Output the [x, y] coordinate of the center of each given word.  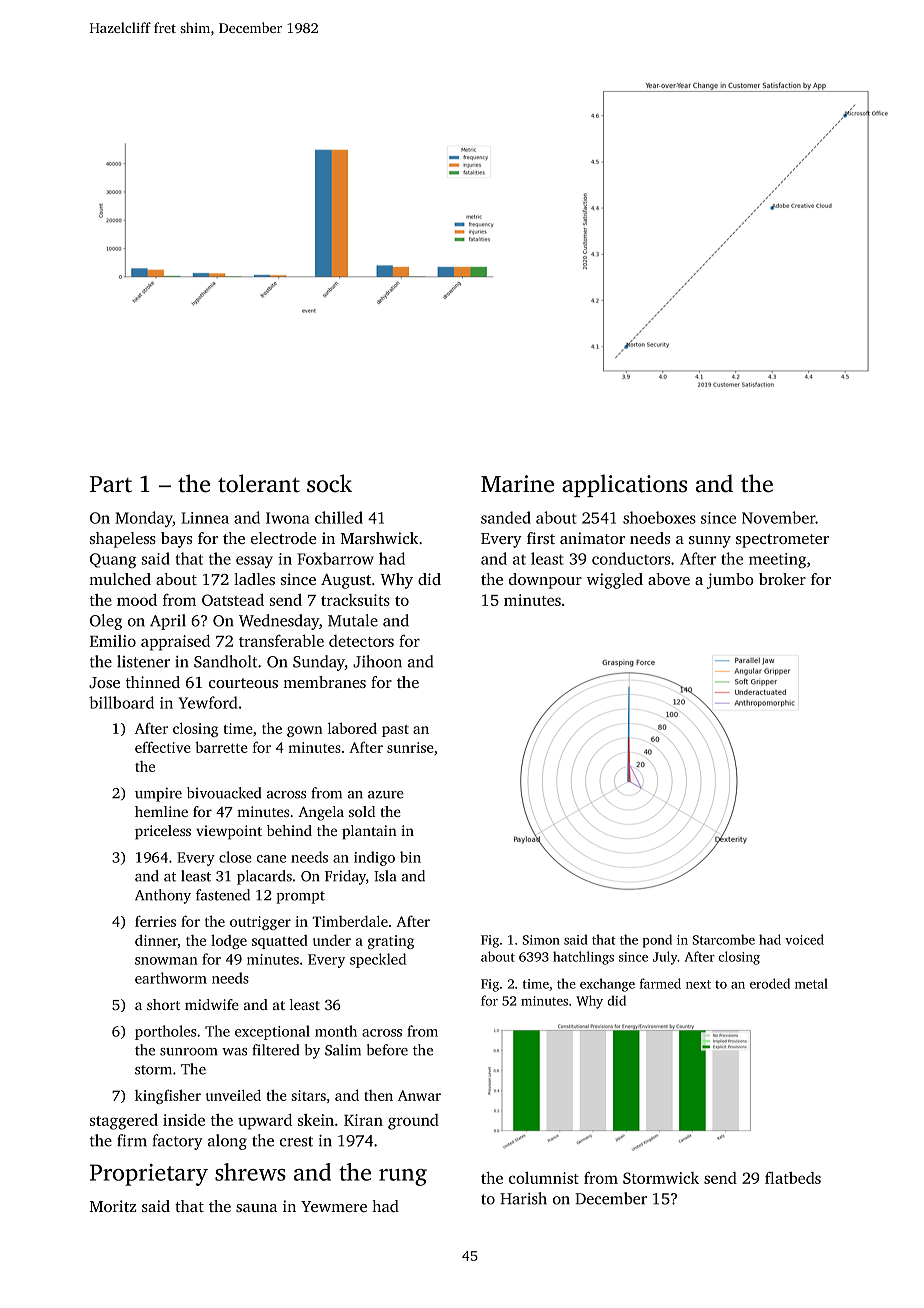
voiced [804, 939]
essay [254, 562]
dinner [156, 940]
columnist [544, 1178]
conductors [631, 558]
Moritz [113, 1206]
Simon [541, 940]
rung [403, 1177]
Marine [517, 484]
